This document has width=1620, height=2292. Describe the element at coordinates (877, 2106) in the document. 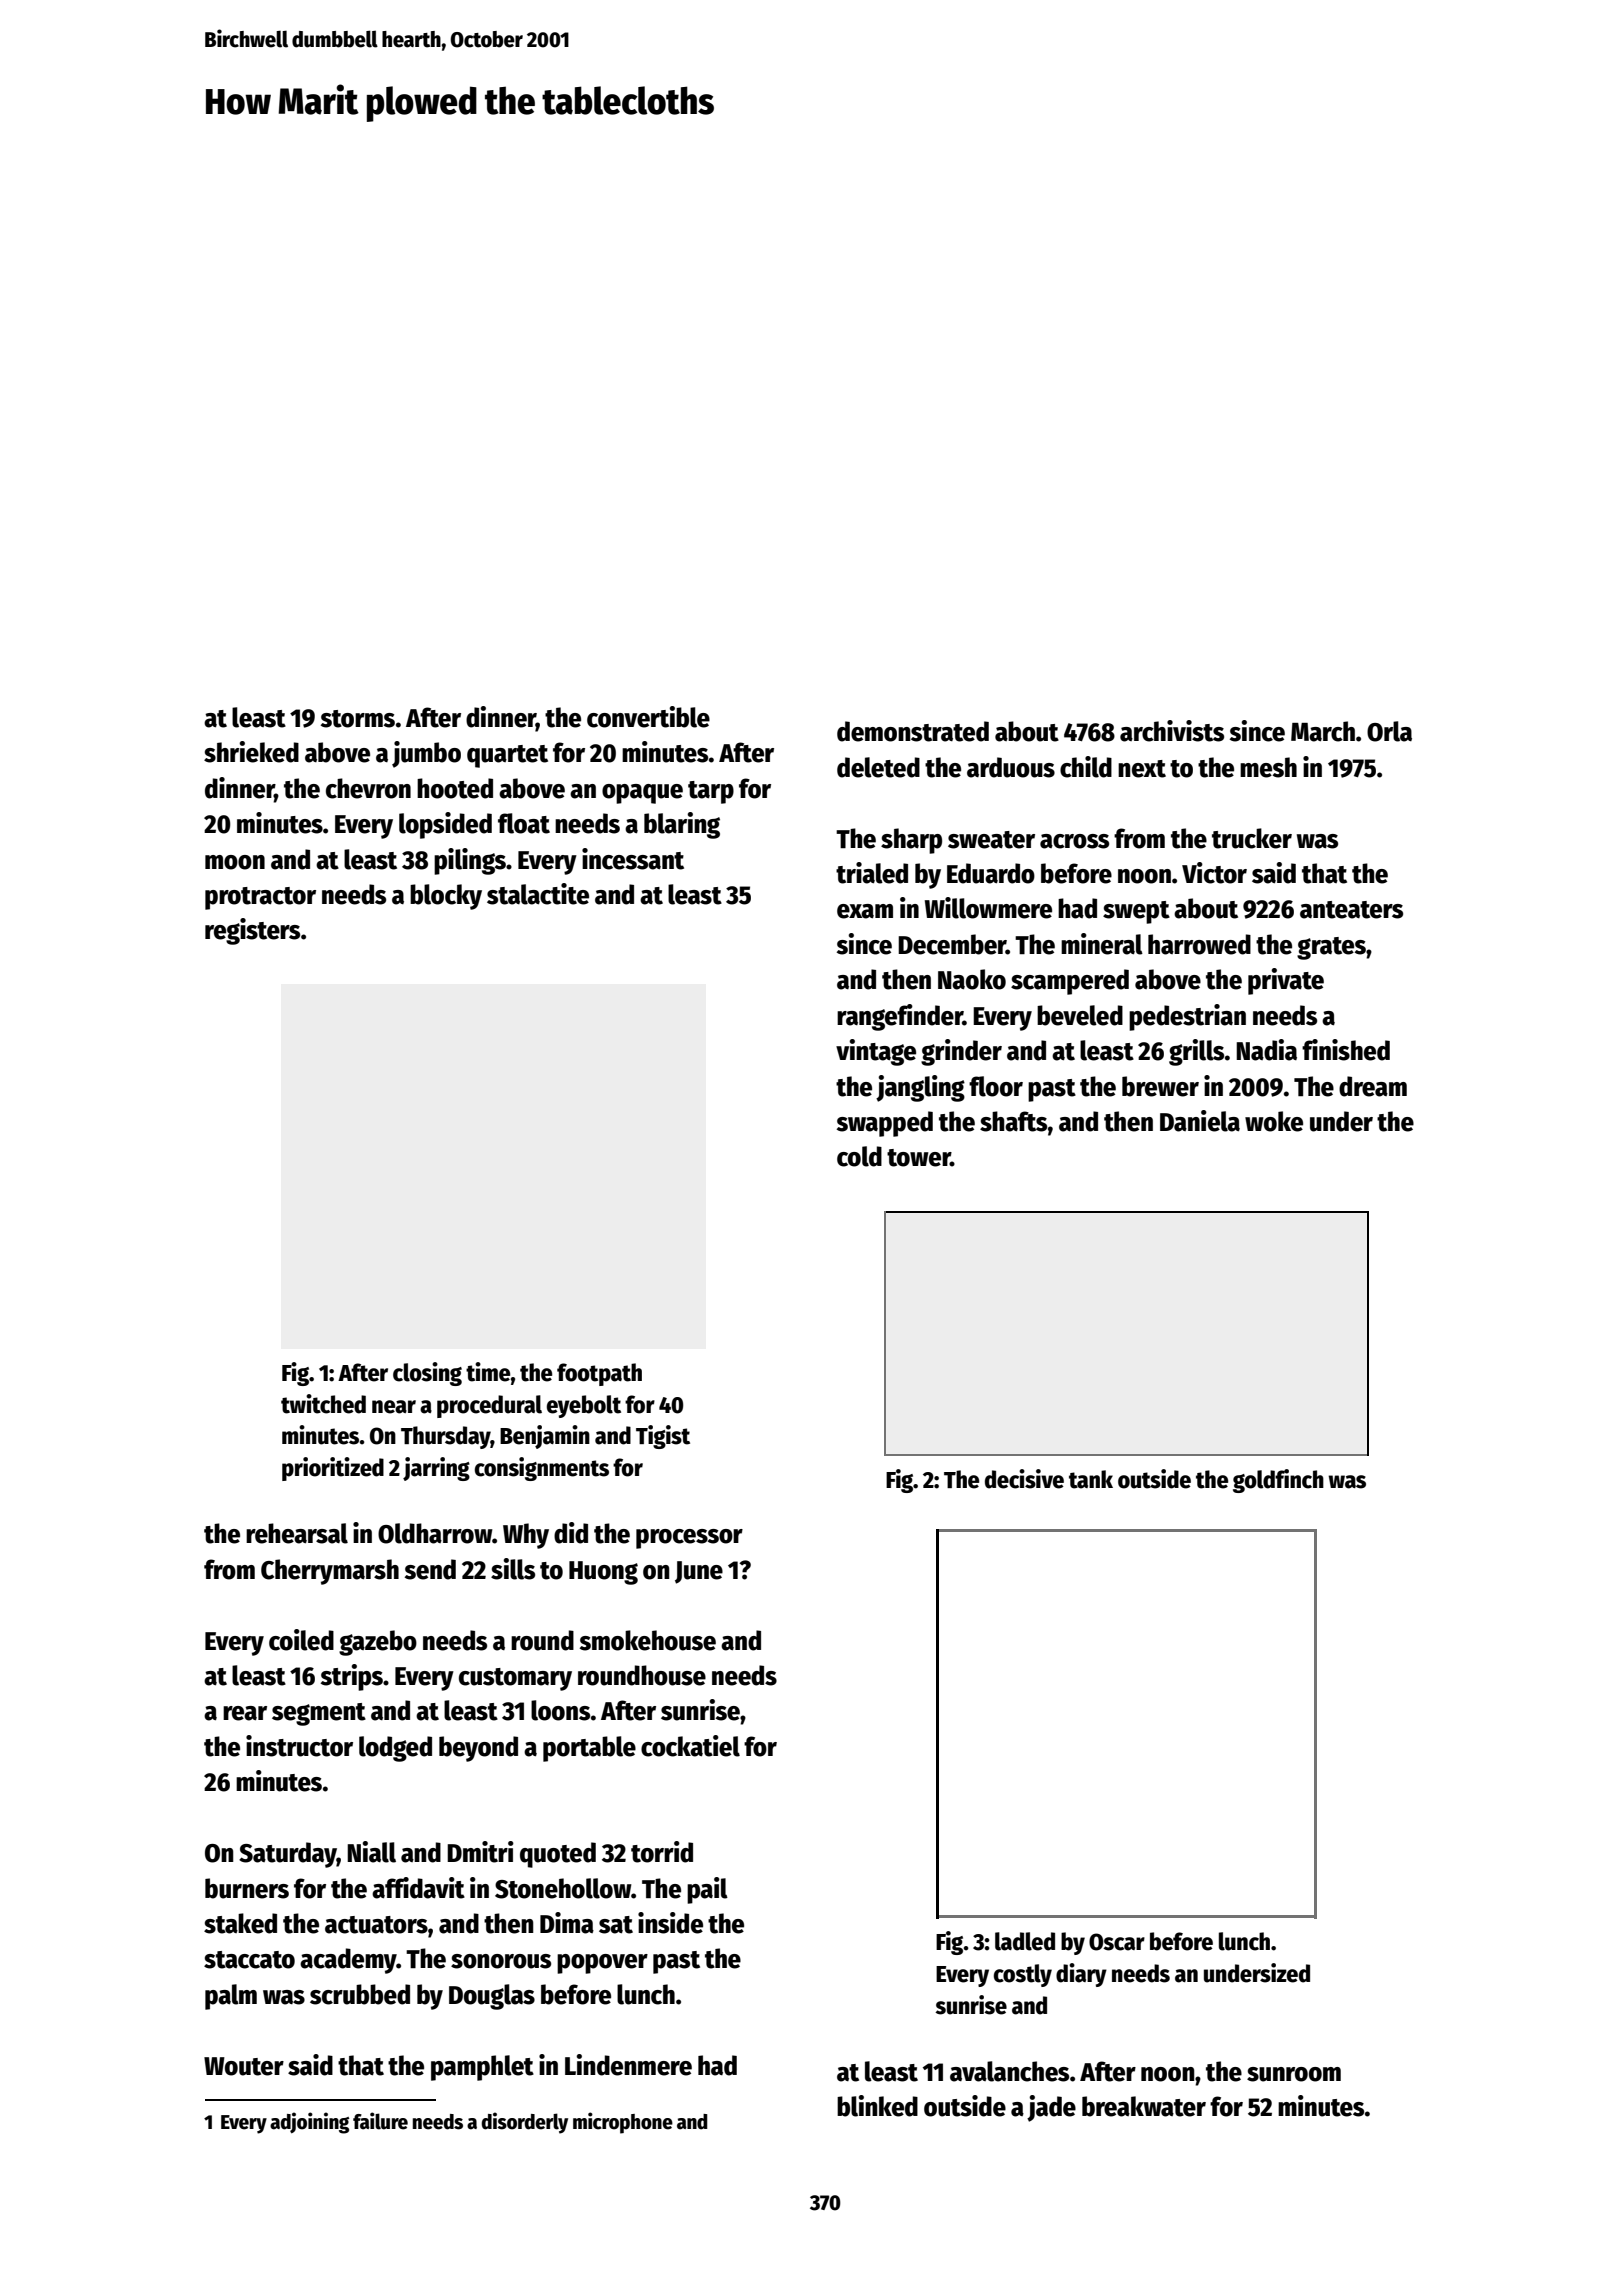

I see `blinked` at that location.
